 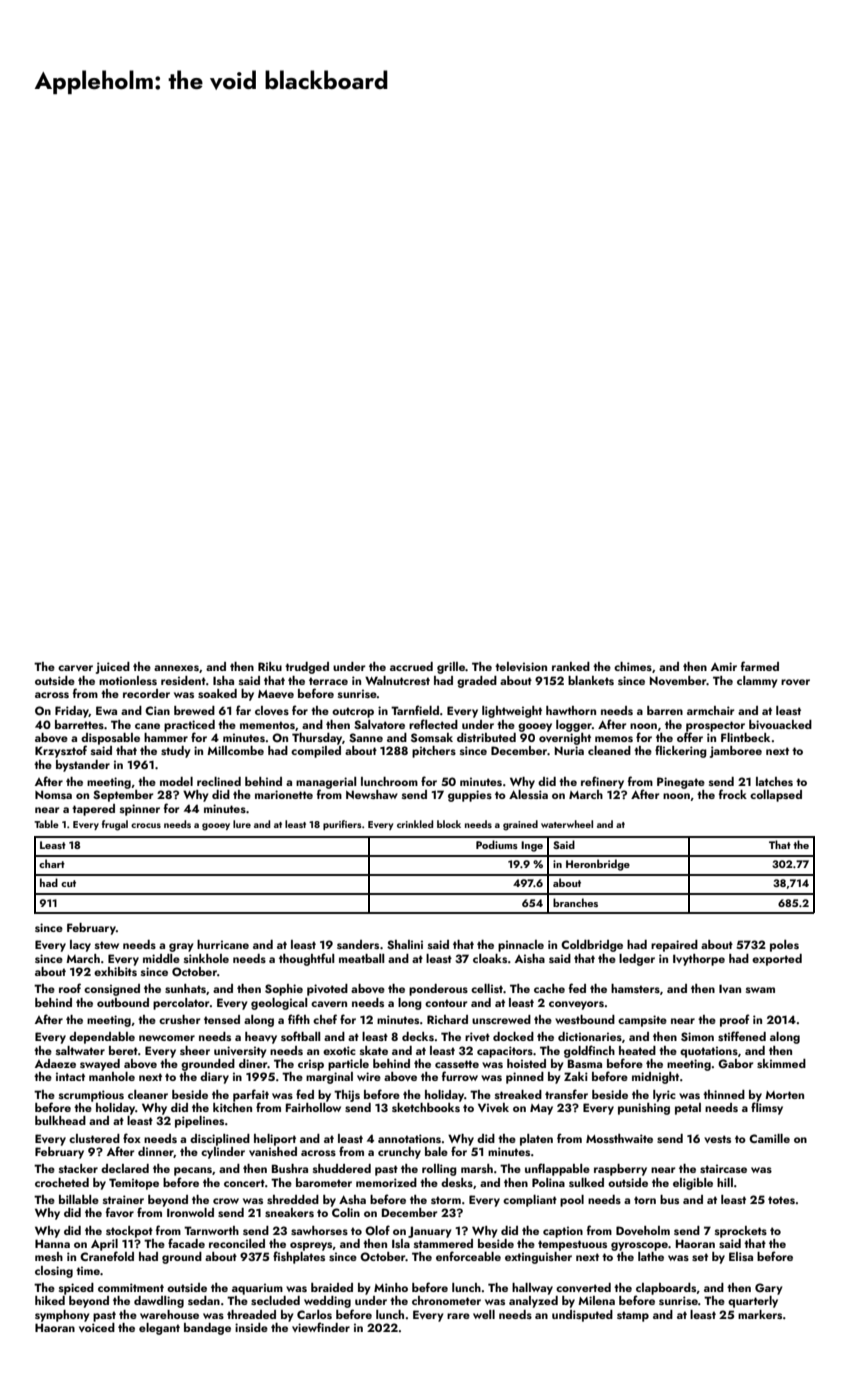 I want to click on petal, so click(x=688, y=1109).
